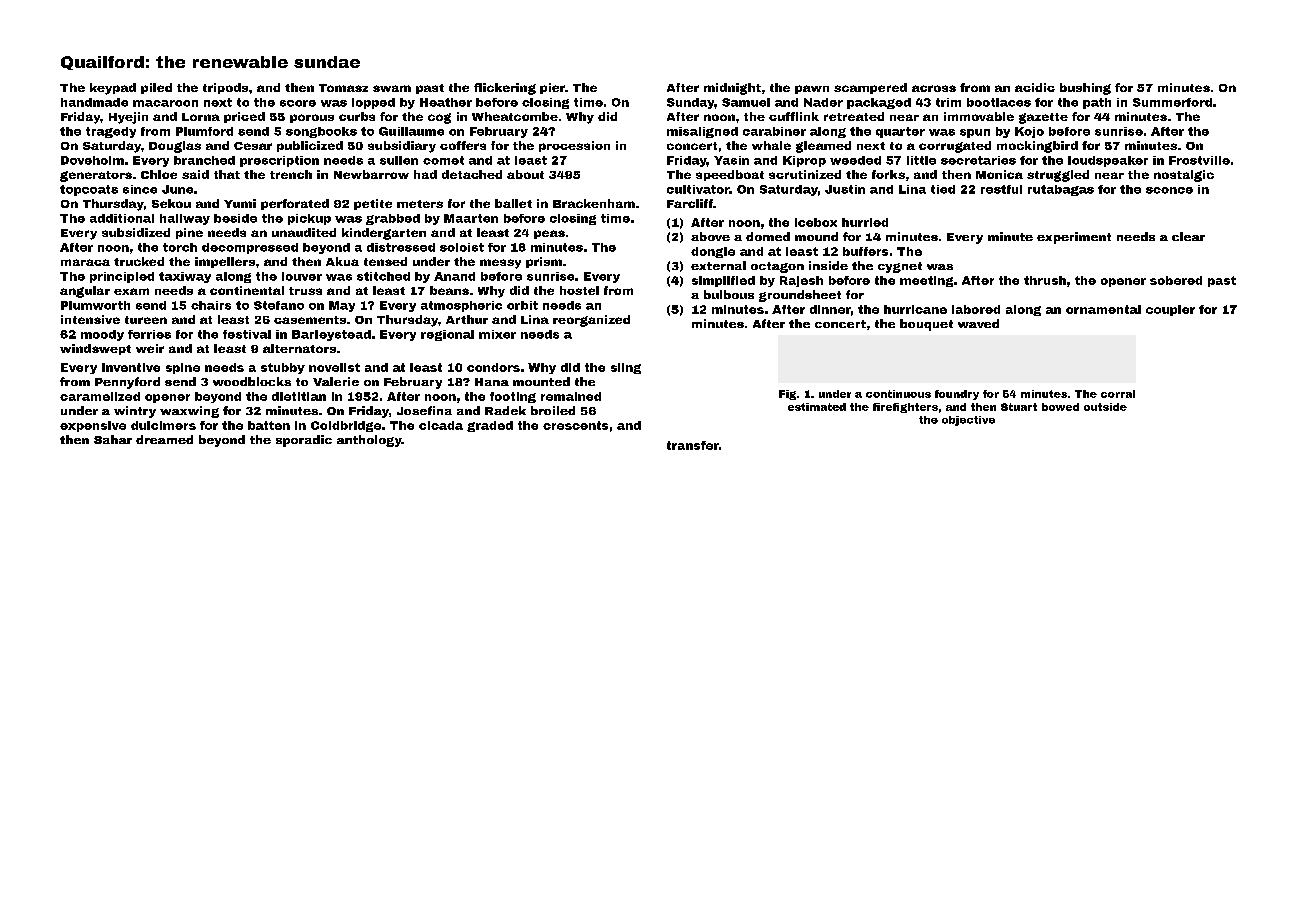 Image resolution: width=1308 pixels, height=924 pixels. I want to click on keypad, so click(113, 89).
